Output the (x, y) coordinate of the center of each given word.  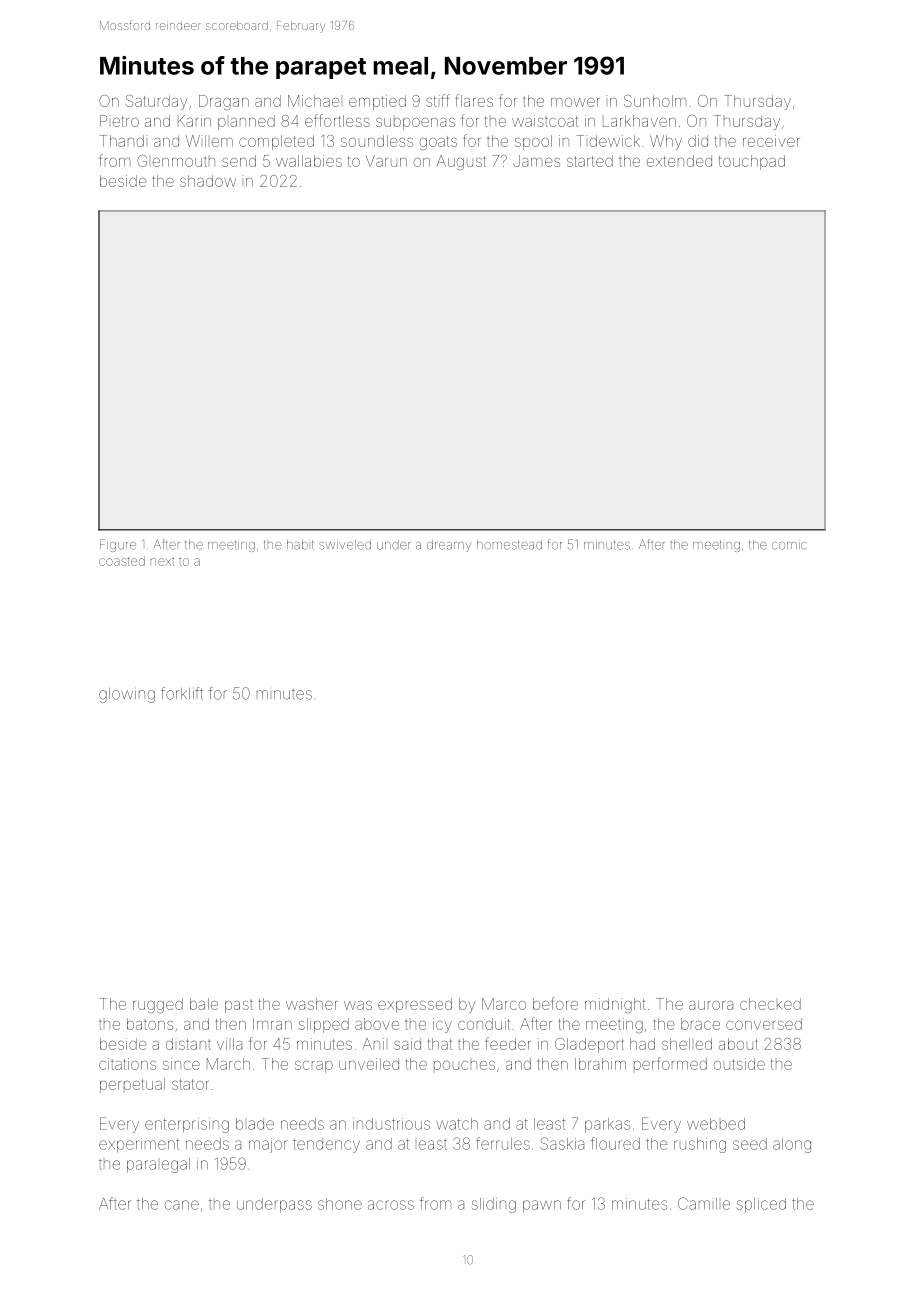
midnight (615, 1005)
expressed (415, 1005)
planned (246, 122)
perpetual (132, 1085)
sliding (494, 1205)
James (536, 161)
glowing (127, 695)
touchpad (752, 162)
